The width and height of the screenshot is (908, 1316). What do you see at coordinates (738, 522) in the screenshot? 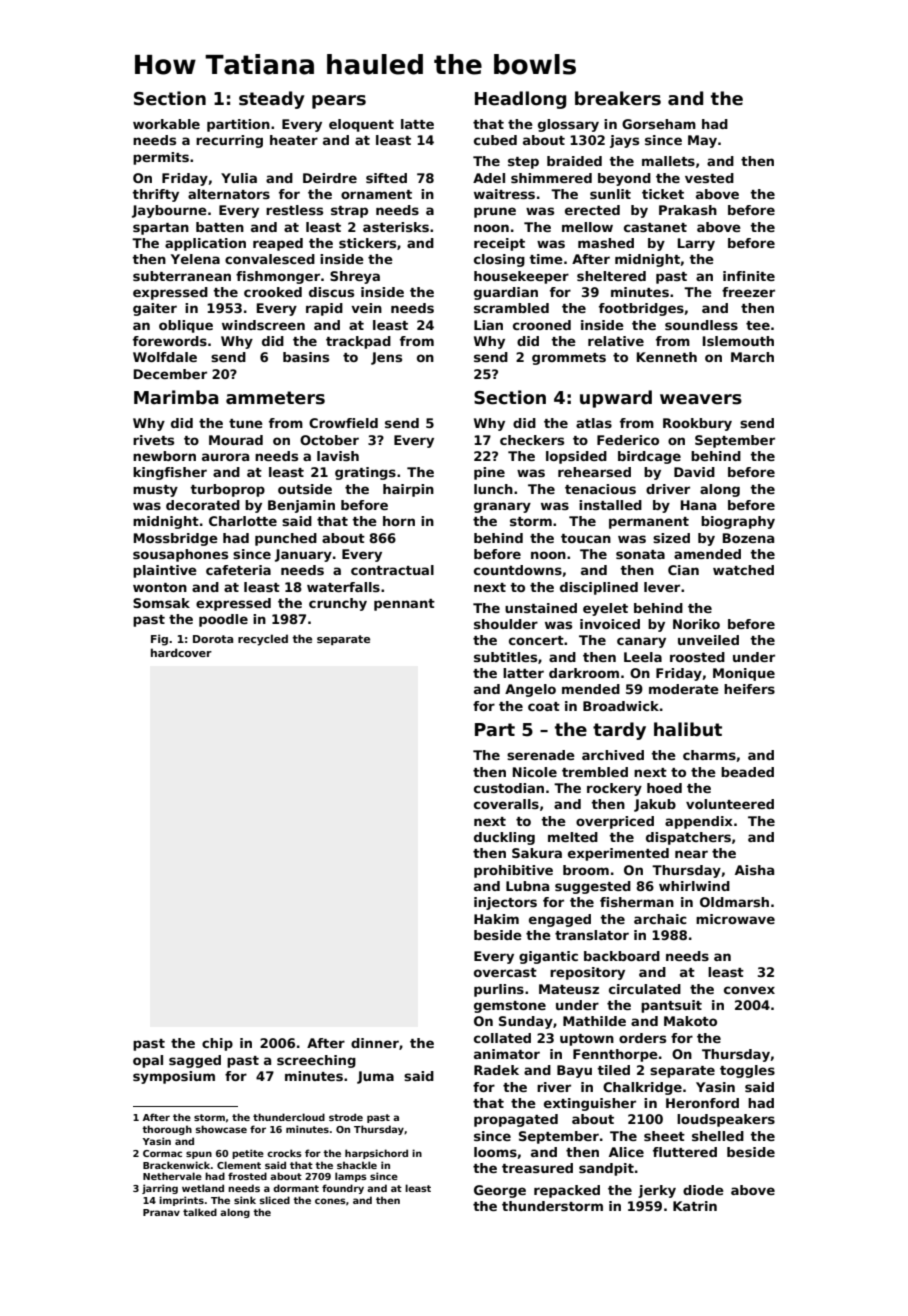
I see `biography` at bounding box center [738, 522].
